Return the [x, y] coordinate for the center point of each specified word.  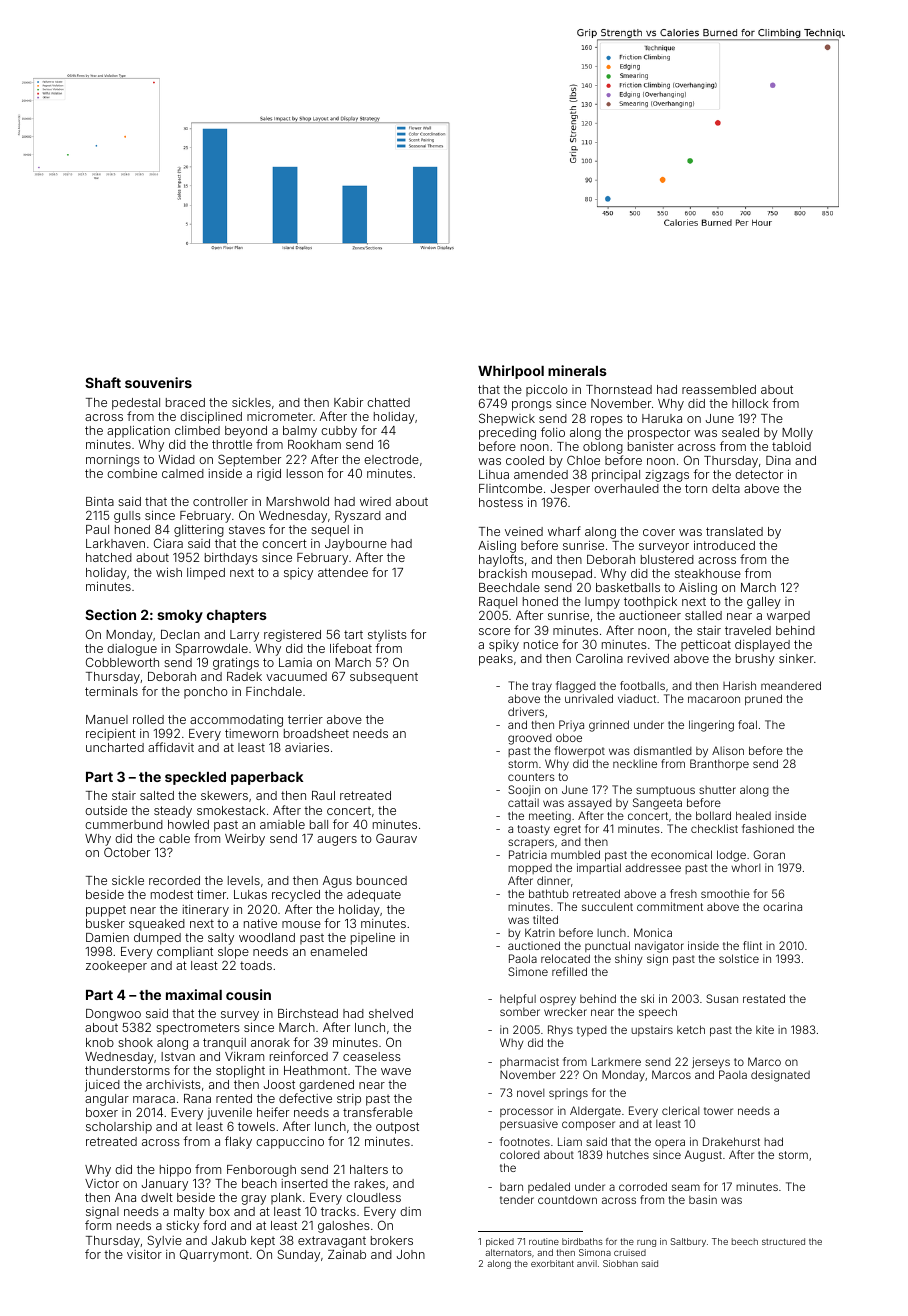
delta [726, 488]
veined [524, 531]
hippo [175, 1171]
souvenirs [158, 382]
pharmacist [529, 1062]
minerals [577, 370]
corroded [643, 1186]
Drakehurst [731, 1141]
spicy [298, 574]
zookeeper [116, 967]
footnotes [525, 1141]
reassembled [719, 389]
